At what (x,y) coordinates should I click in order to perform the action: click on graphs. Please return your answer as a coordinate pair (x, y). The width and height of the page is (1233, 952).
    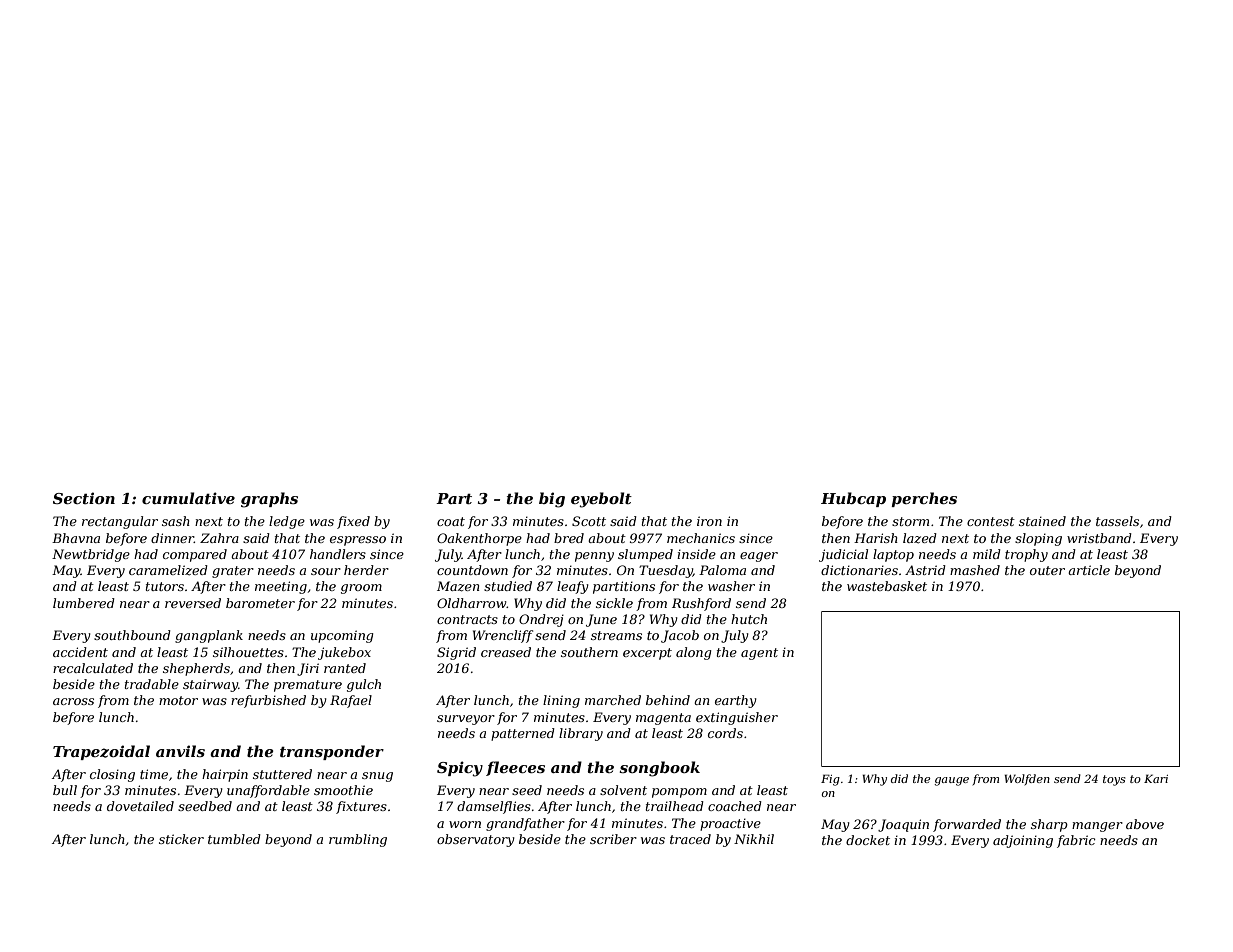
    Looking at the image, I should click on (269, 500).
